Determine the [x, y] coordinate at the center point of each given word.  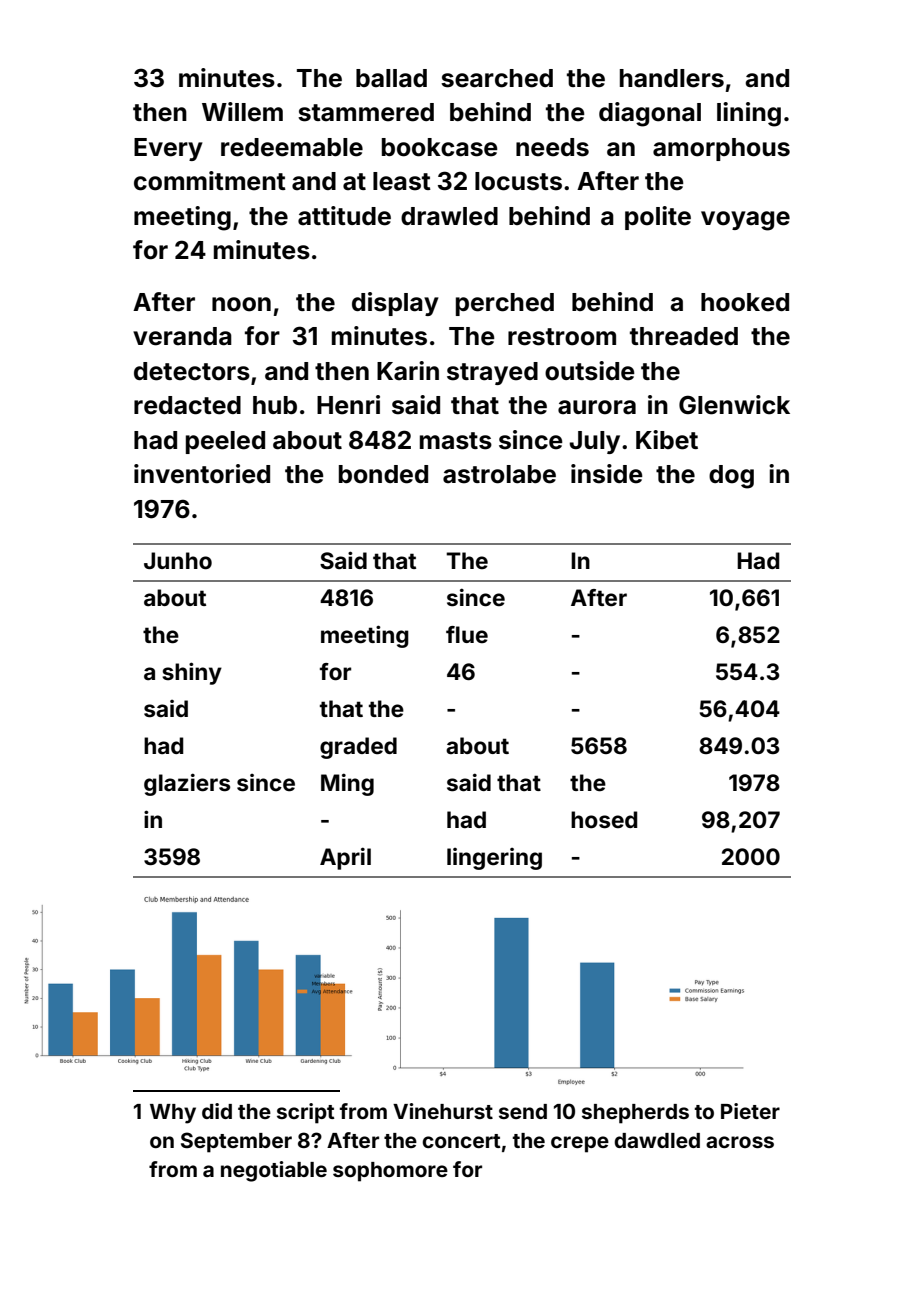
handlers [672, 78]
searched [497, 78]
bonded [383, 474]
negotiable [274, 1171]
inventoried [202, 474]
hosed [604, 820]
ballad [391, 78]
